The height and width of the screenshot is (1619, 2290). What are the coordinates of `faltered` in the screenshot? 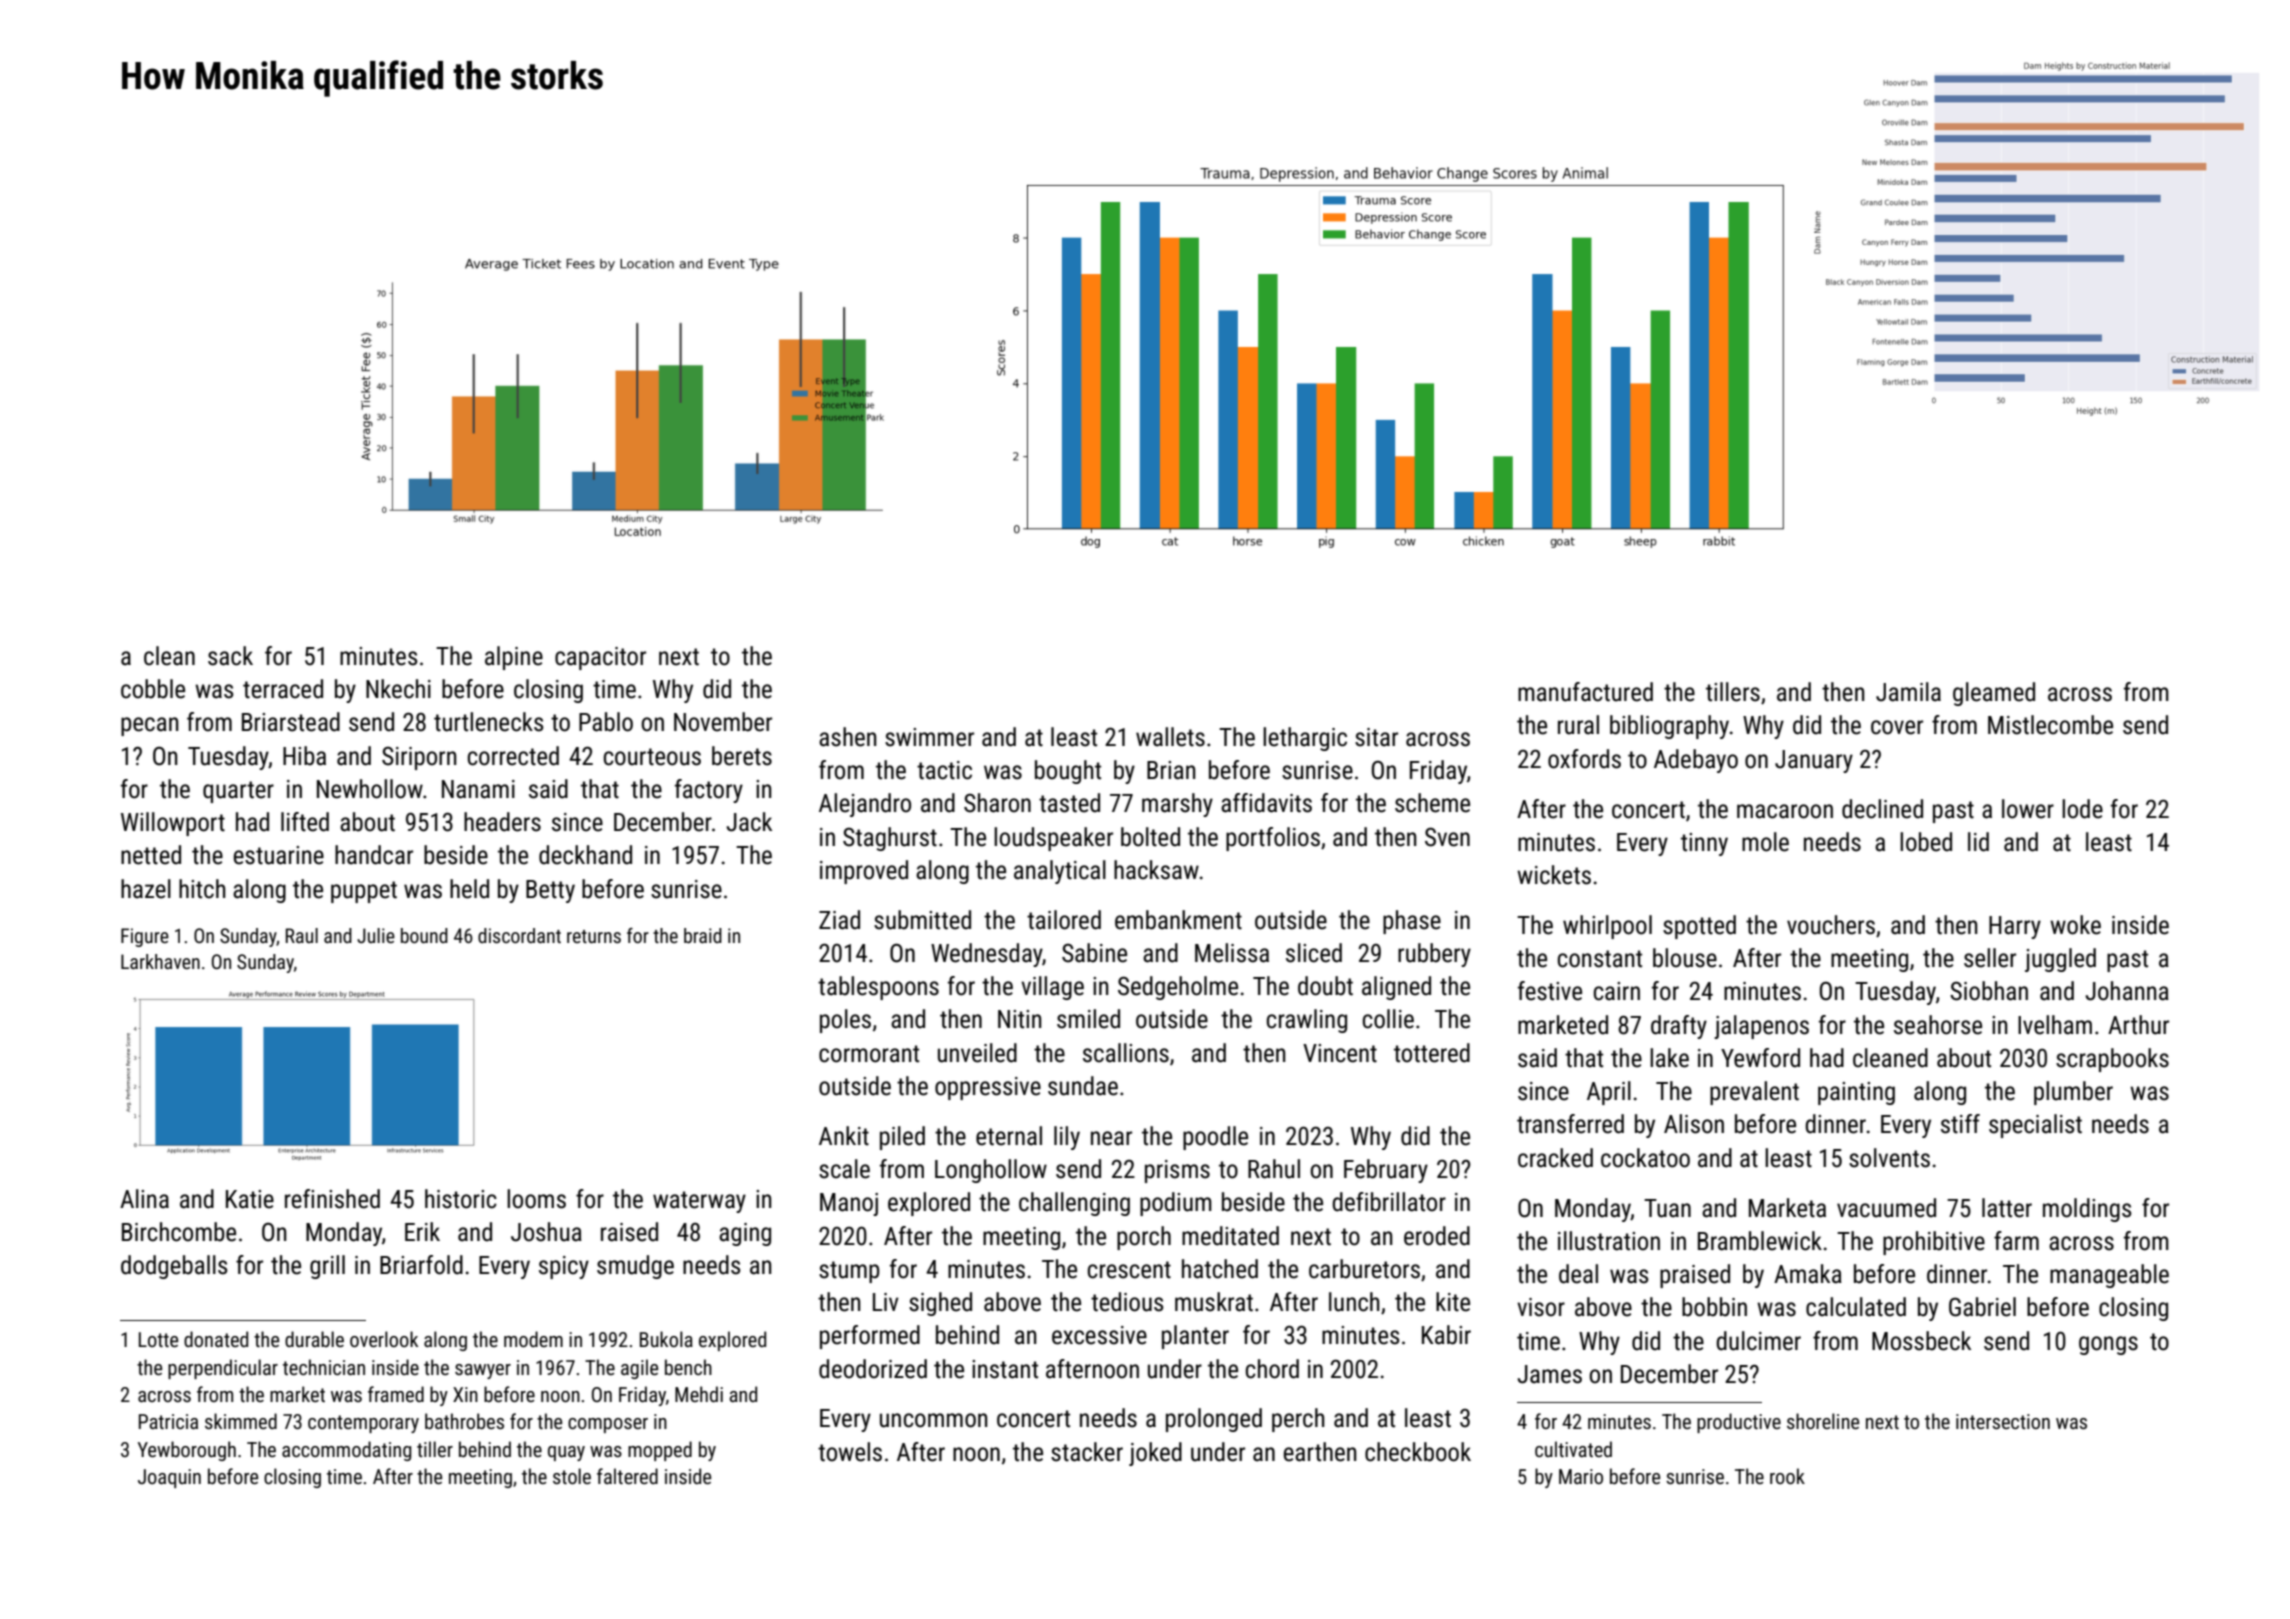 It's located at (627, 1476).
